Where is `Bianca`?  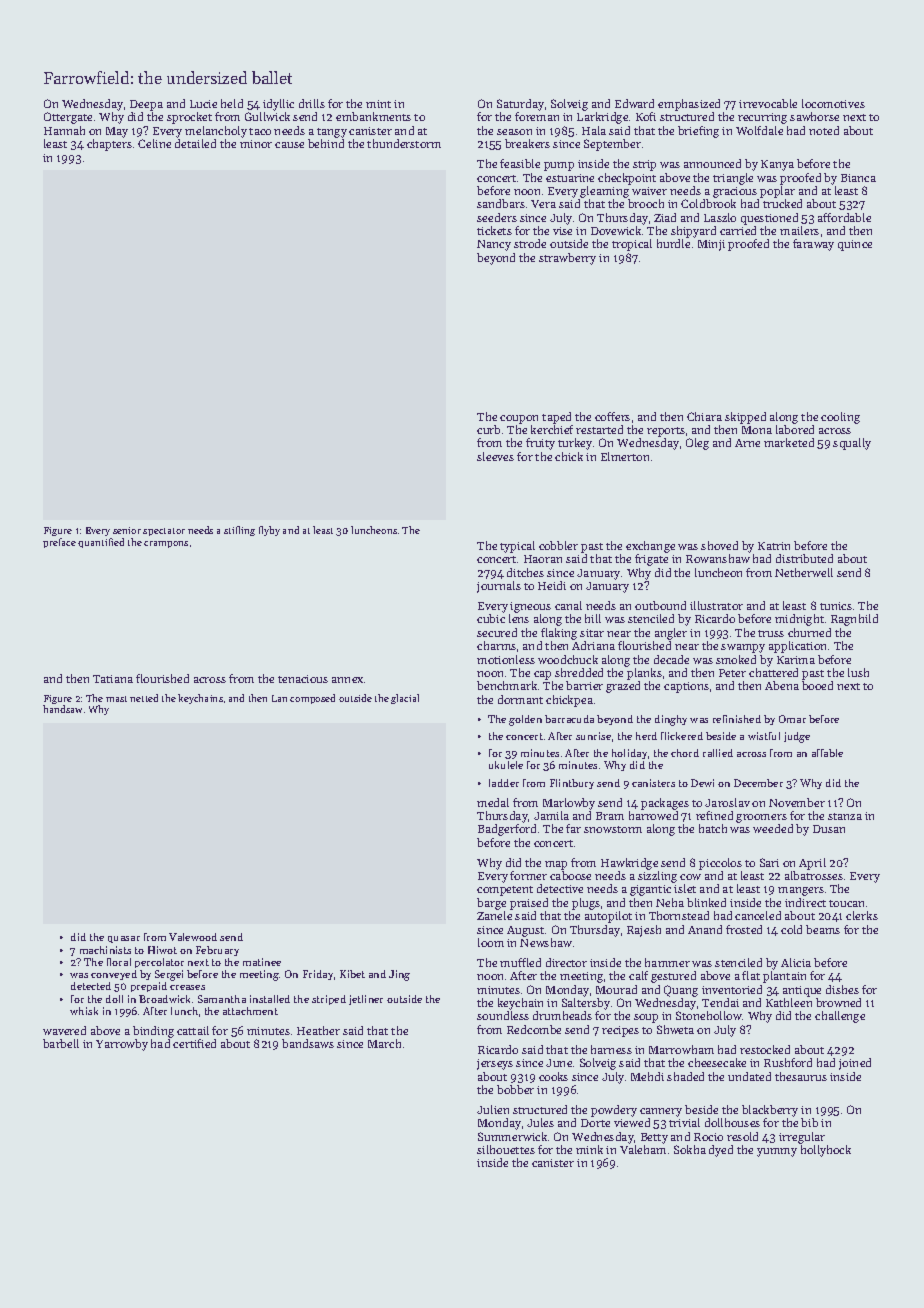
Bianca is located at coordinates (858, 178).
